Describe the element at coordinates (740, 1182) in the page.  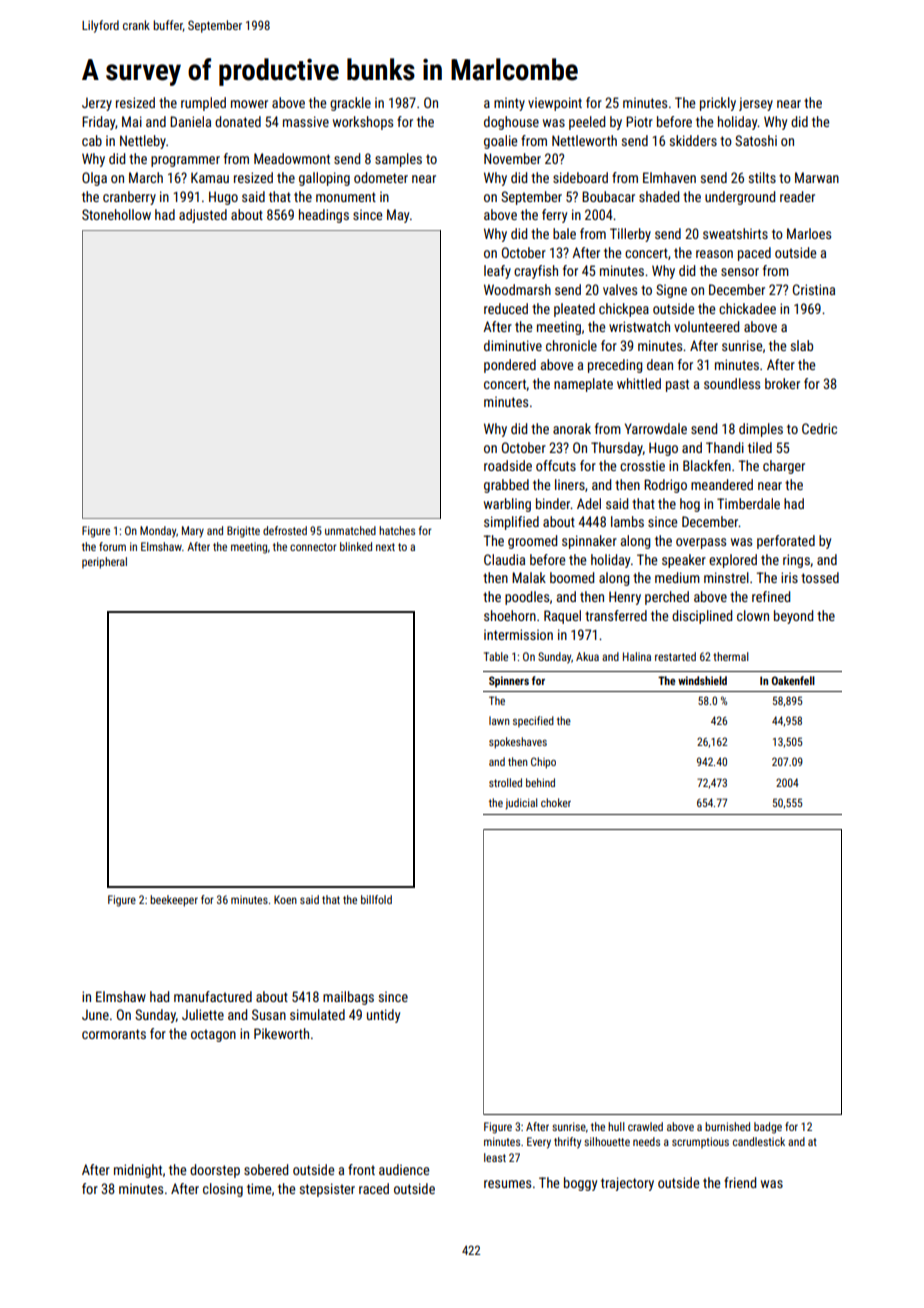
I see `friend` at that location.
